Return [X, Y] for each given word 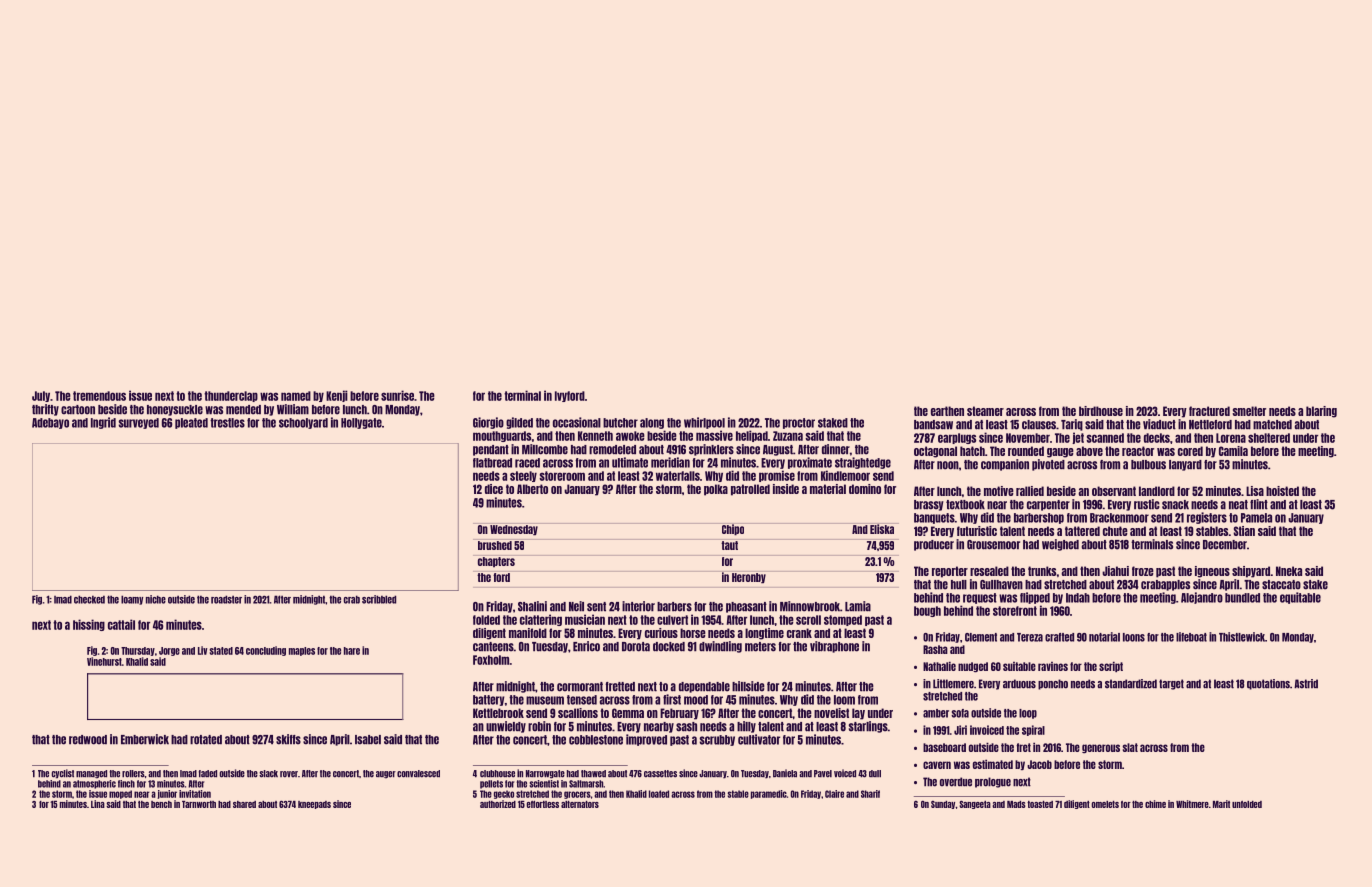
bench [161, 804]
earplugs [957, 438]
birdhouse [1101, 411]
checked [89, 599]
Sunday [943, 805]
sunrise [397, 395]
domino [865, 489]
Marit [1221, 804]
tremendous [99, 396]
